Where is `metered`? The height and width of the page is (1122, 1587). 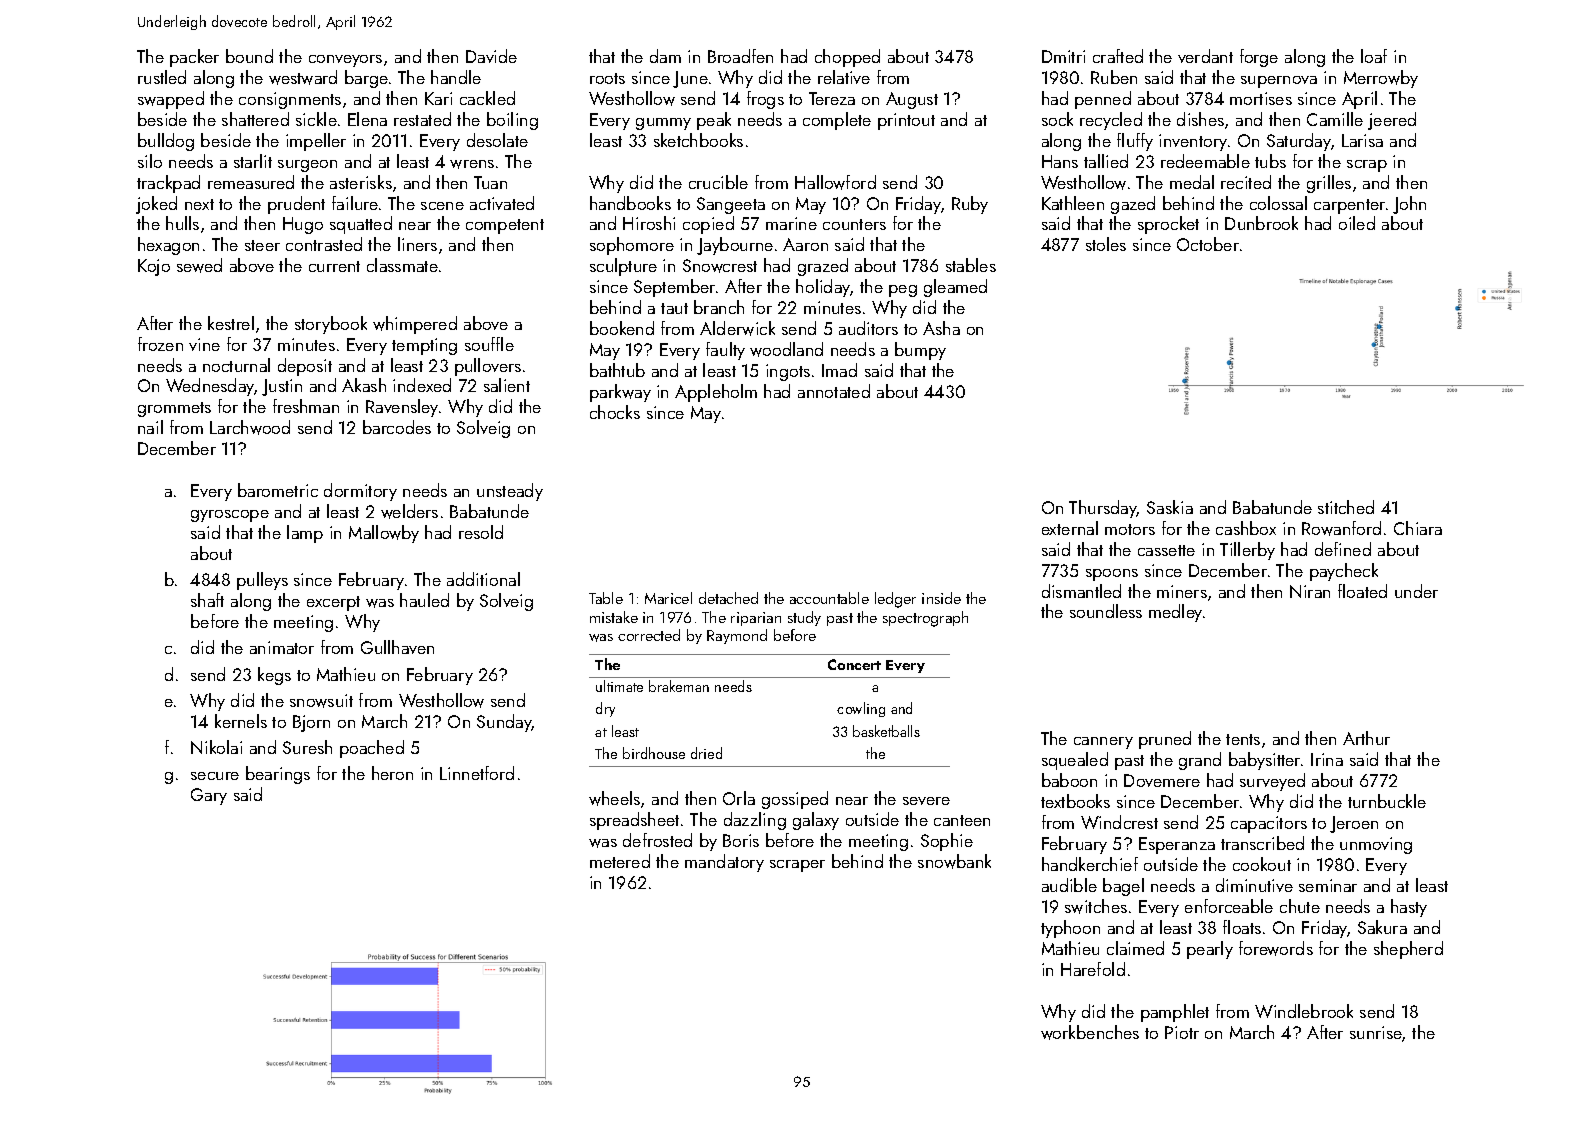
metered is located at coordinates (620, 861).
